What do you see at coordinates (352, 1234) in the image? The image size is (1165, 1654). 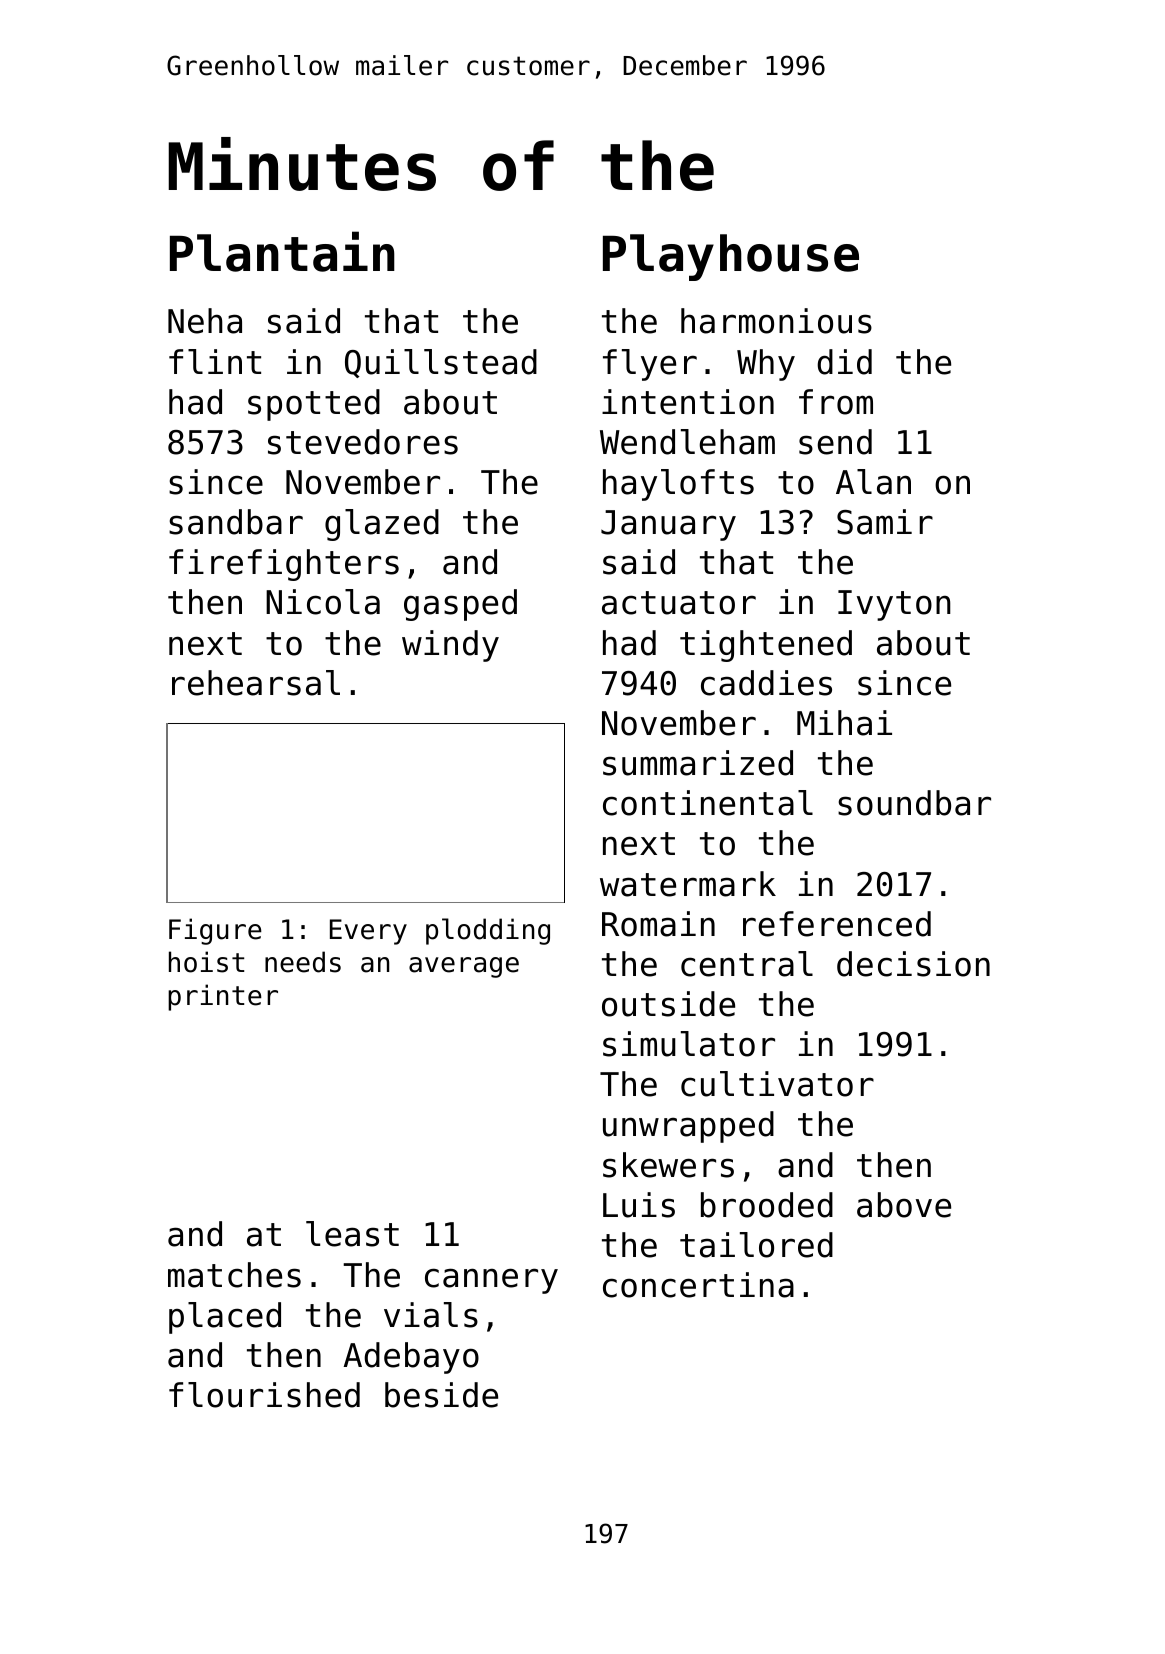 I see `least` at bounding box center [352, 1234].
